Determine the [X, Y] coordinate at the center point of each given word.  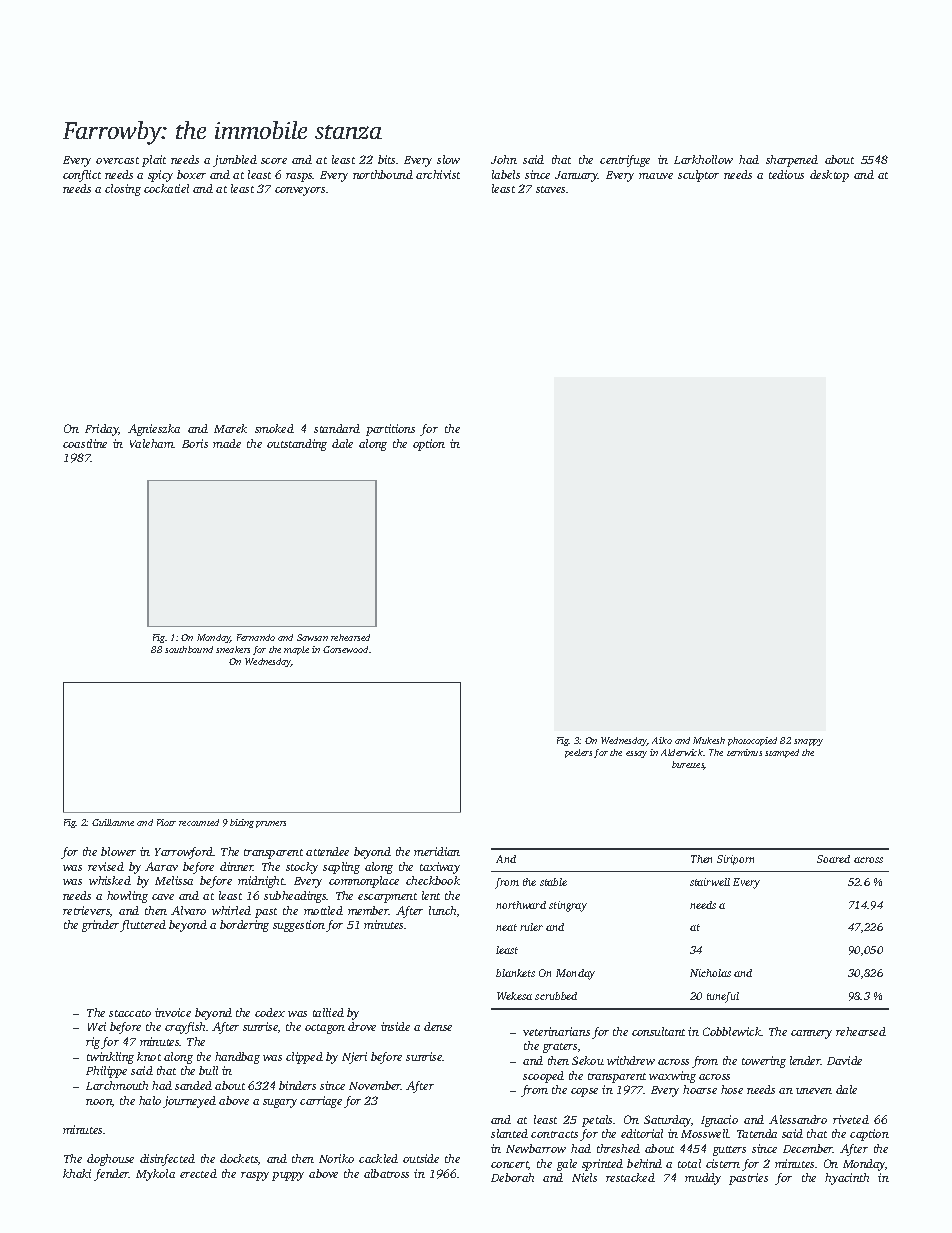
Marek [230, 428]
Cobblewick [732, 1031]
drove [362, 1026]
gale [567, 1165]
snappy [808, 742]
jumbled [235, 161]
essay [636, 754]
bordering [244, 926]
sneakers [233, 649]
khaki [77, 1173]
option [429, 445]
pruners [271, 824]
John [504, 159]
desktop [829, 176]
